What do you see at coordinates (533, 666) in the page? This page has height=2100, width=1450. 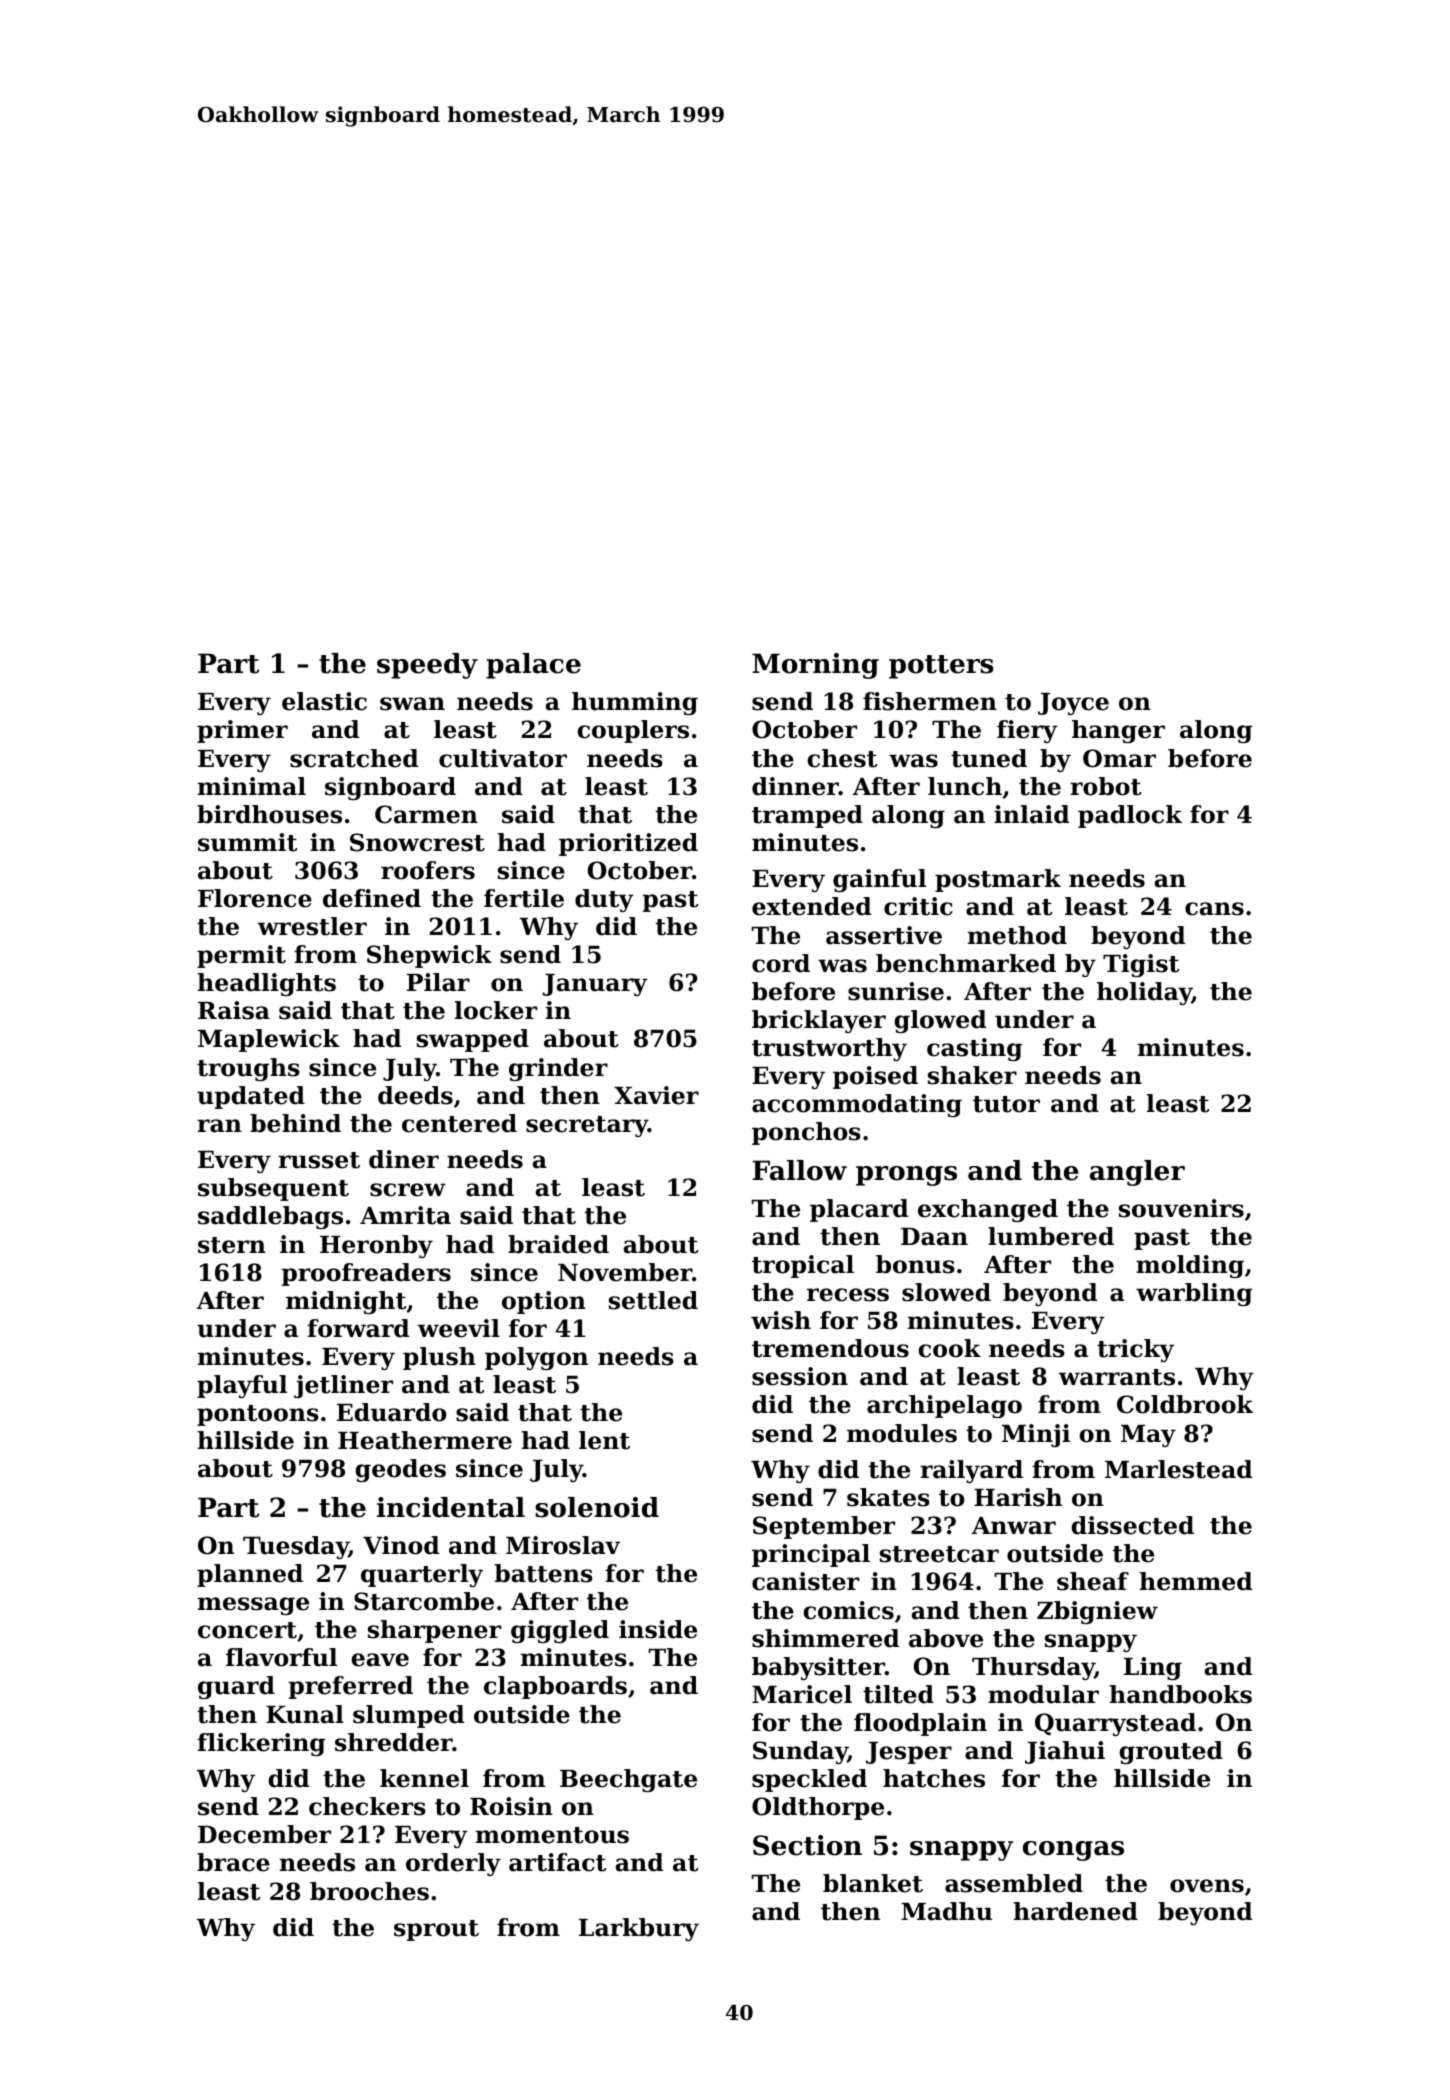 I see `palace` at bounding box center [533, 666].
